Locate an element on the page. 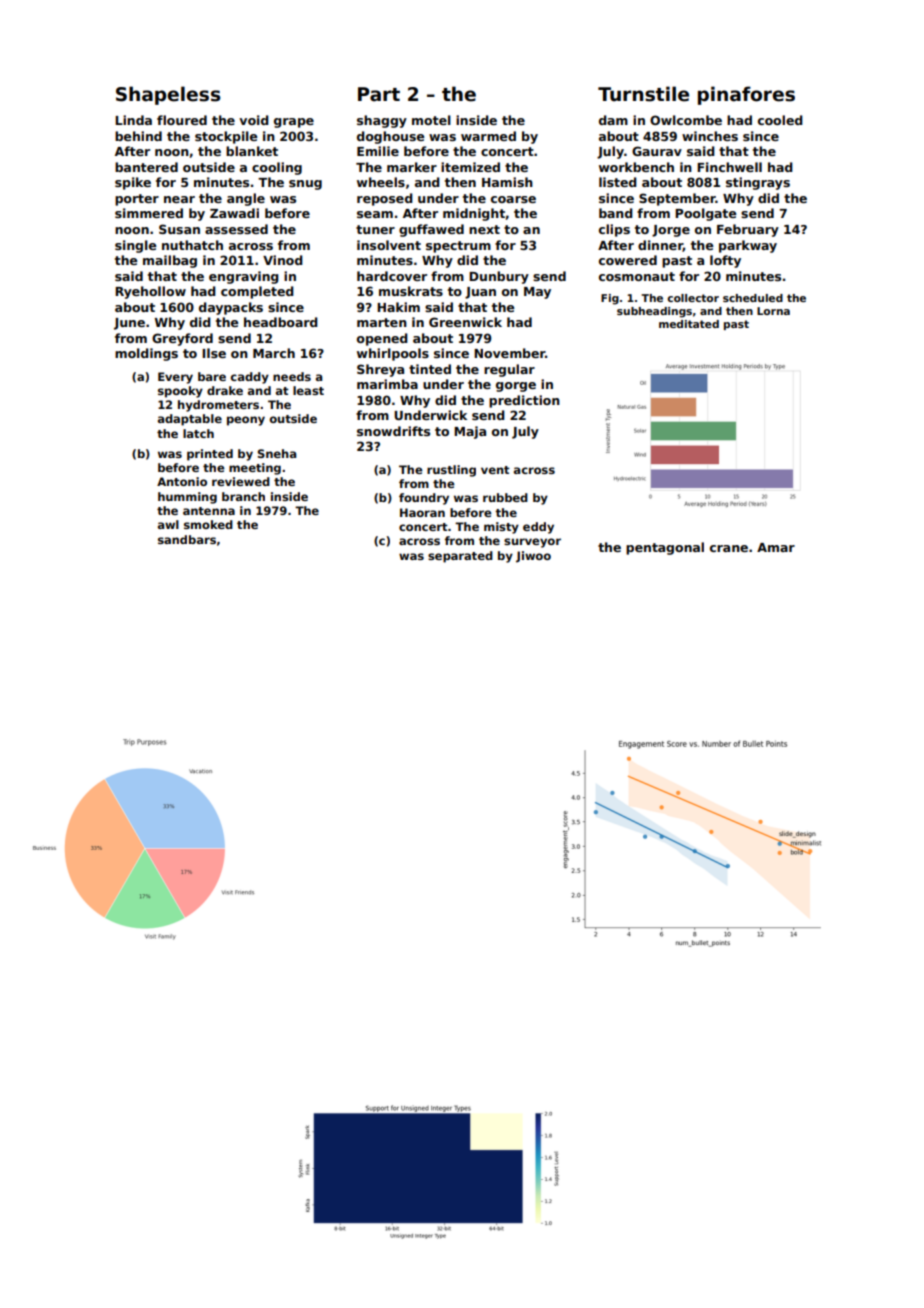  Poolgate is located at coordinates (705, 214).
